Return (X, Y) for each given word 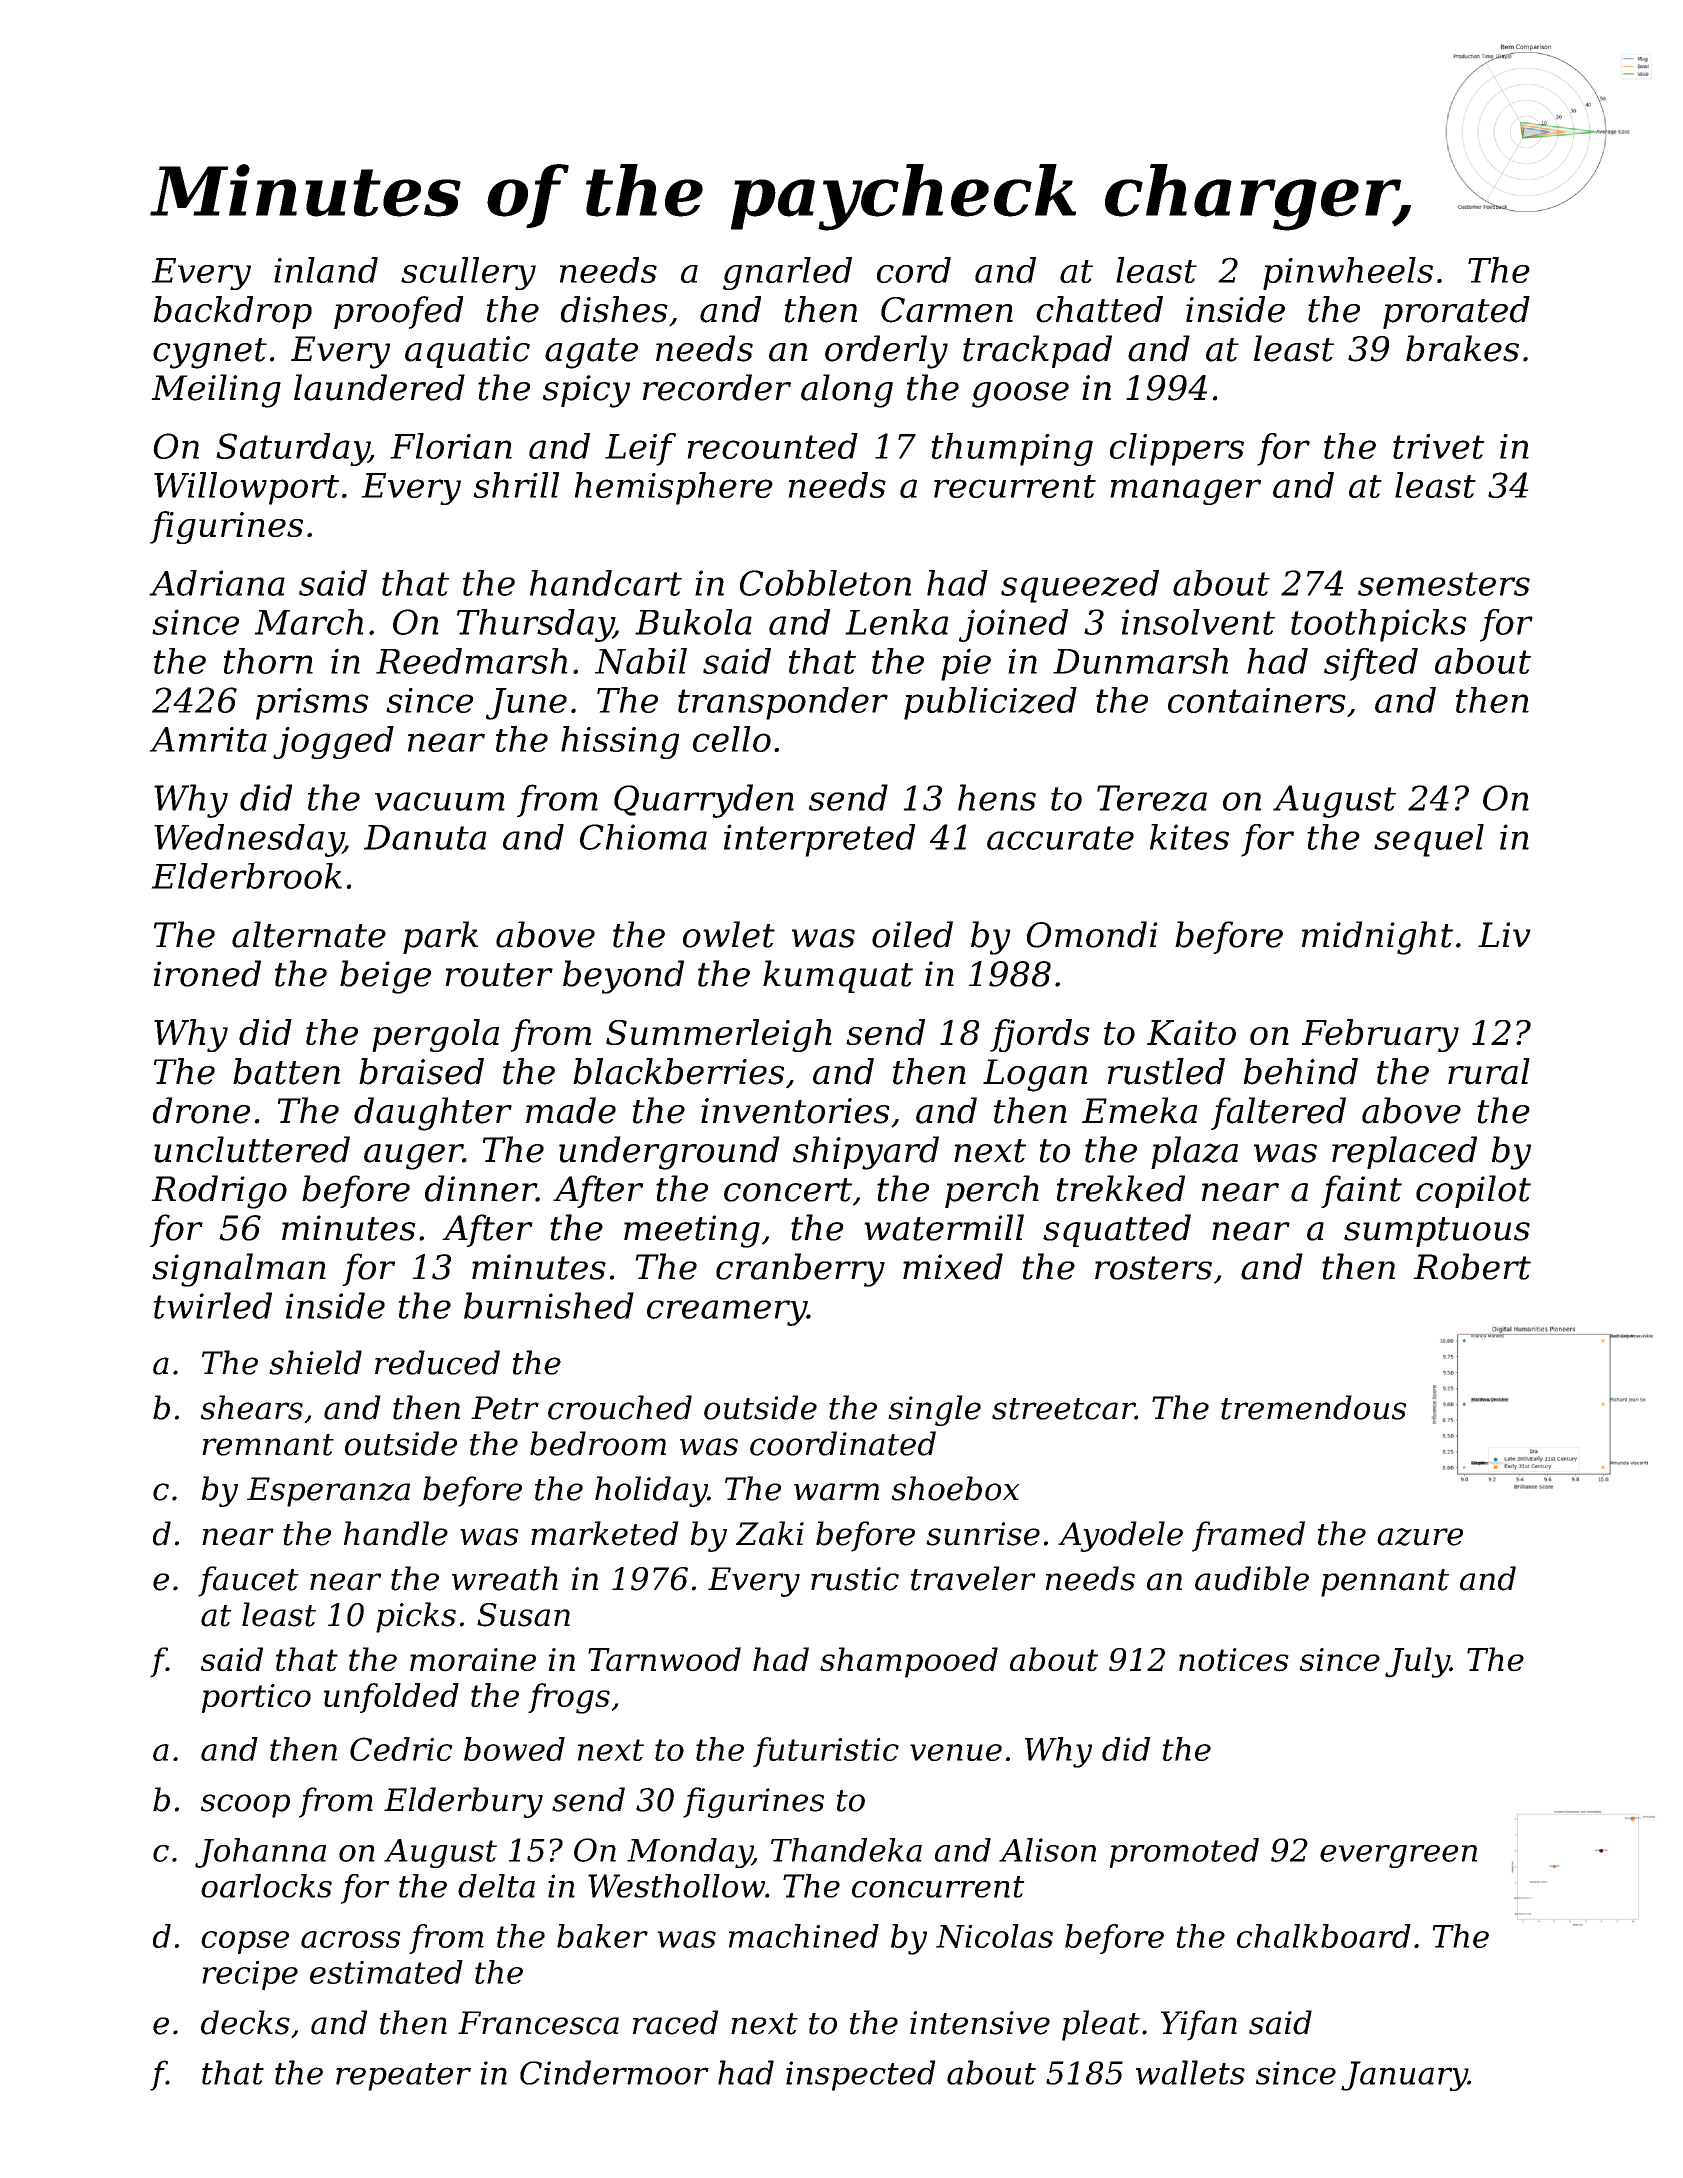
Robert (1472, 1266)
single (934, 1410)
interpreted (820, 840)
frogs (569, 1698)
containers (1257, 700)
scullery (468, 273)
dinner (480, 1188)
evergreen (1398, 1856)
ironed (207, 973)
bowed (514, 1749)
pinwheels (1348, 273)
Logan (1035, 1075)
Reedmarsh (472, 661)
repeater (403, 2077)
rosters (1153, 1268)
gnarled (787, 273)
